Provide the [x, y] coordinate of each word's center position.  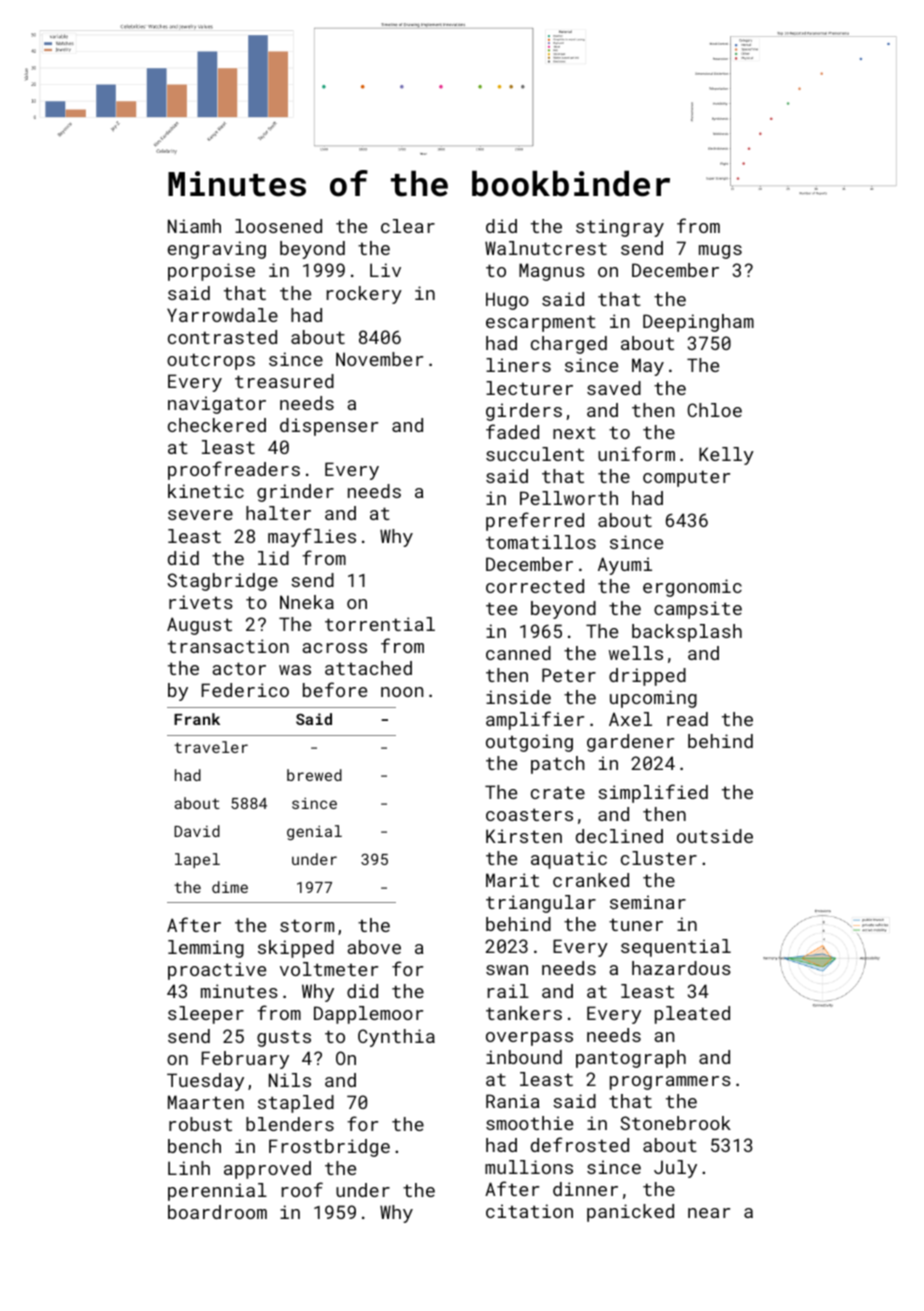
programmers [670, 1083]
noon [402, 692]
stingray [620, 228]
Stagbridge [222, 582]
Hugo [507, 301]
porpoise [211, 272]
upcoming [653, 699]
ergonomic [692, 588]
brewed [314, 775]
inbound [524, 1057]
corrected [535, 586]
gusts [284, 1038]
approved [267, 1170]
